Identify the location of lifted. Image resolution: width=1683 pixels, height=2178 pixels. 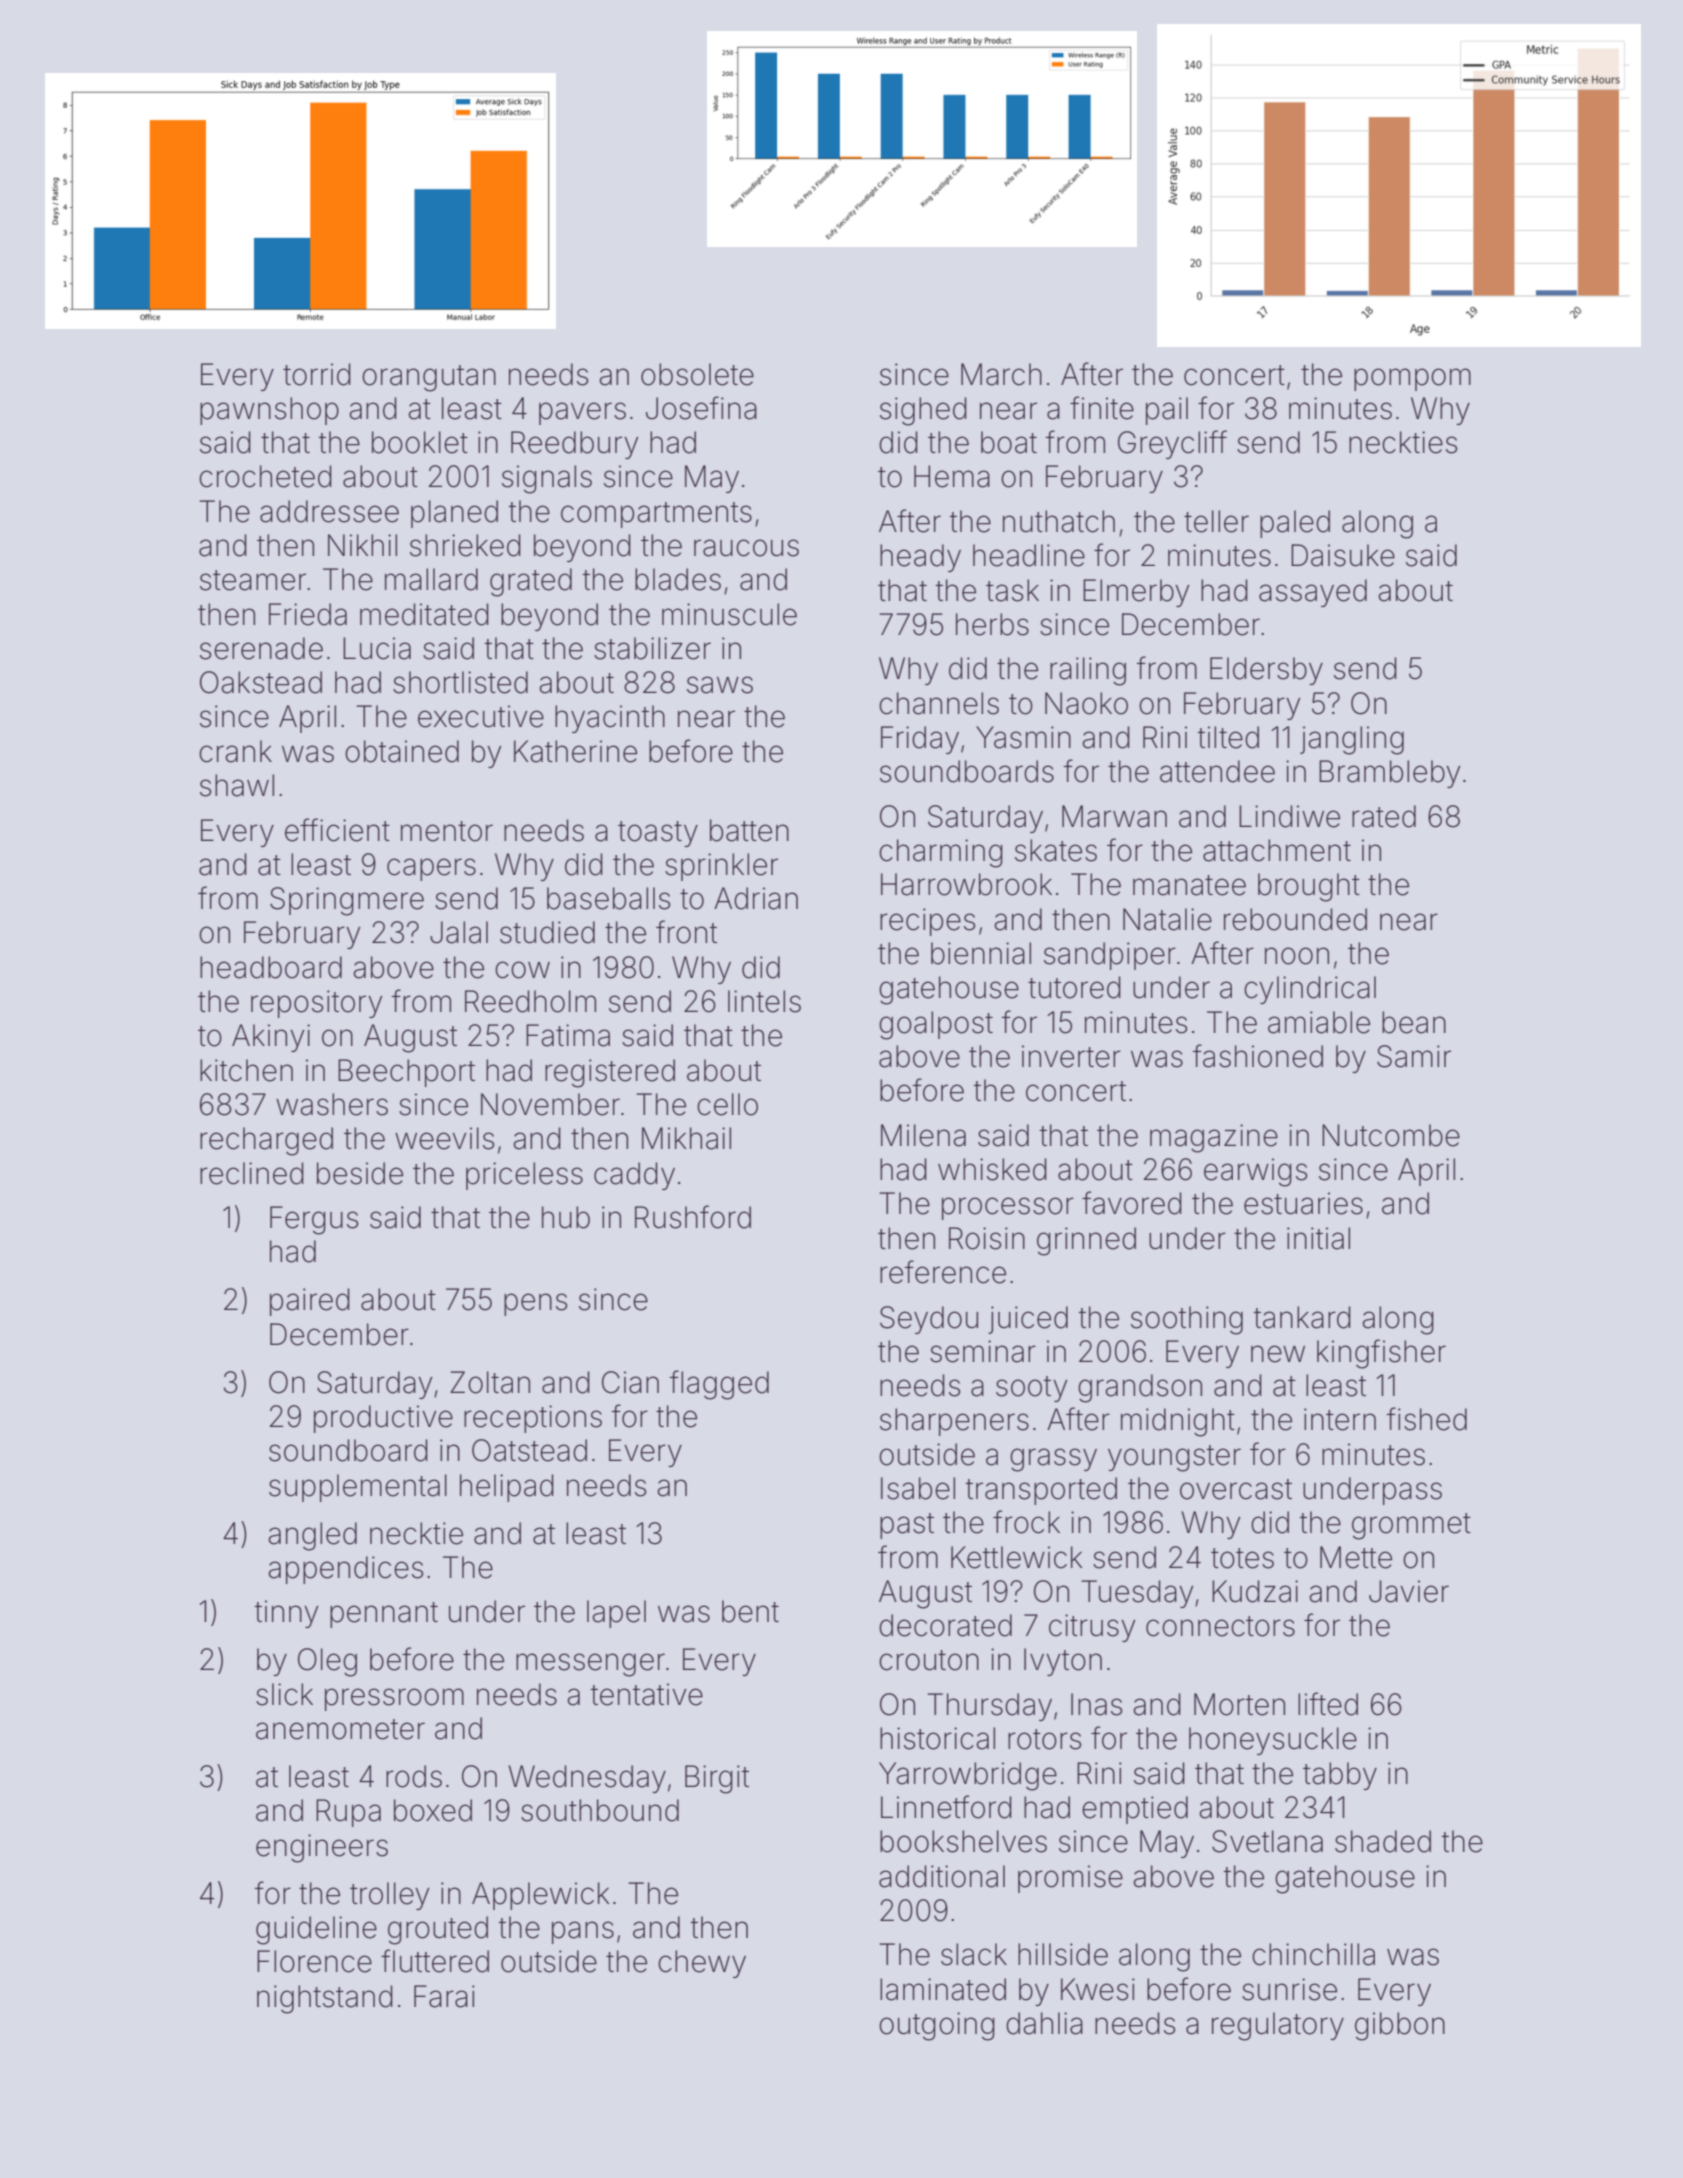
(1328, 1704).
